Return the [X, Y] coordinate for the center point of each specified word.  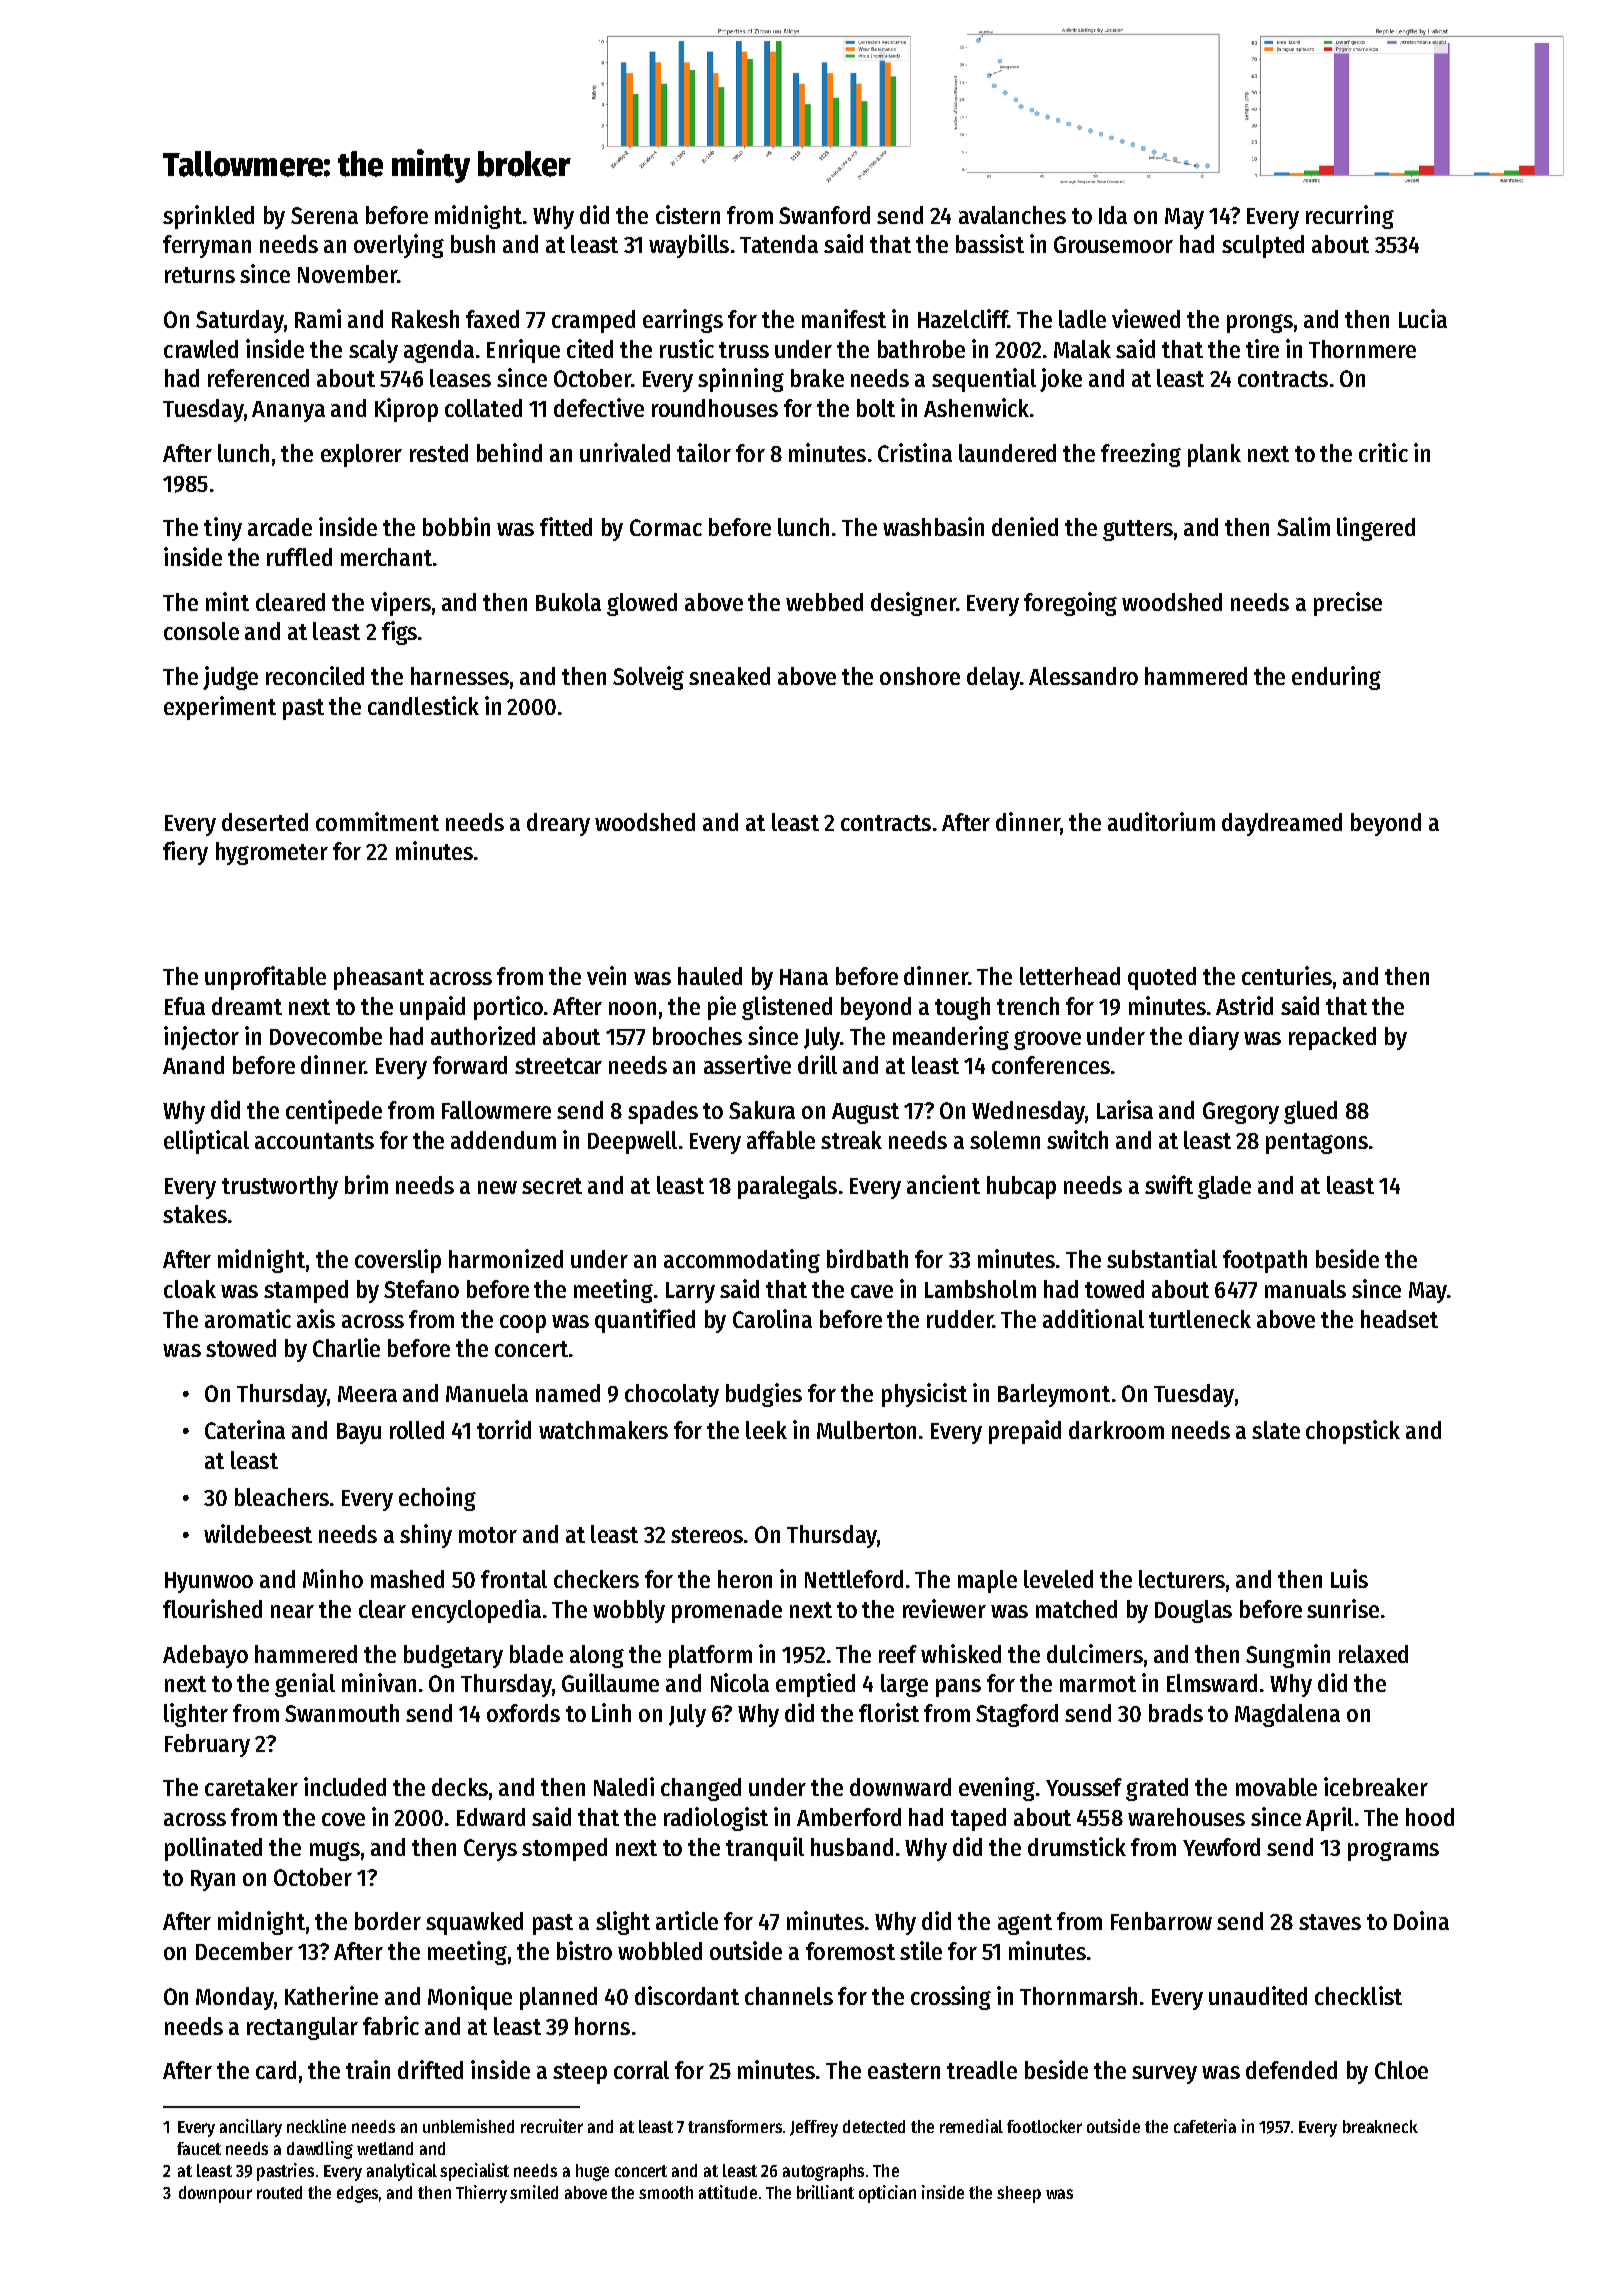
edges [357, 2194]
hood [1430, 1817]
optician [887, 2194]
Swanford [824, 215]
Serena [324, 215]
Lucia [1423, 318]
